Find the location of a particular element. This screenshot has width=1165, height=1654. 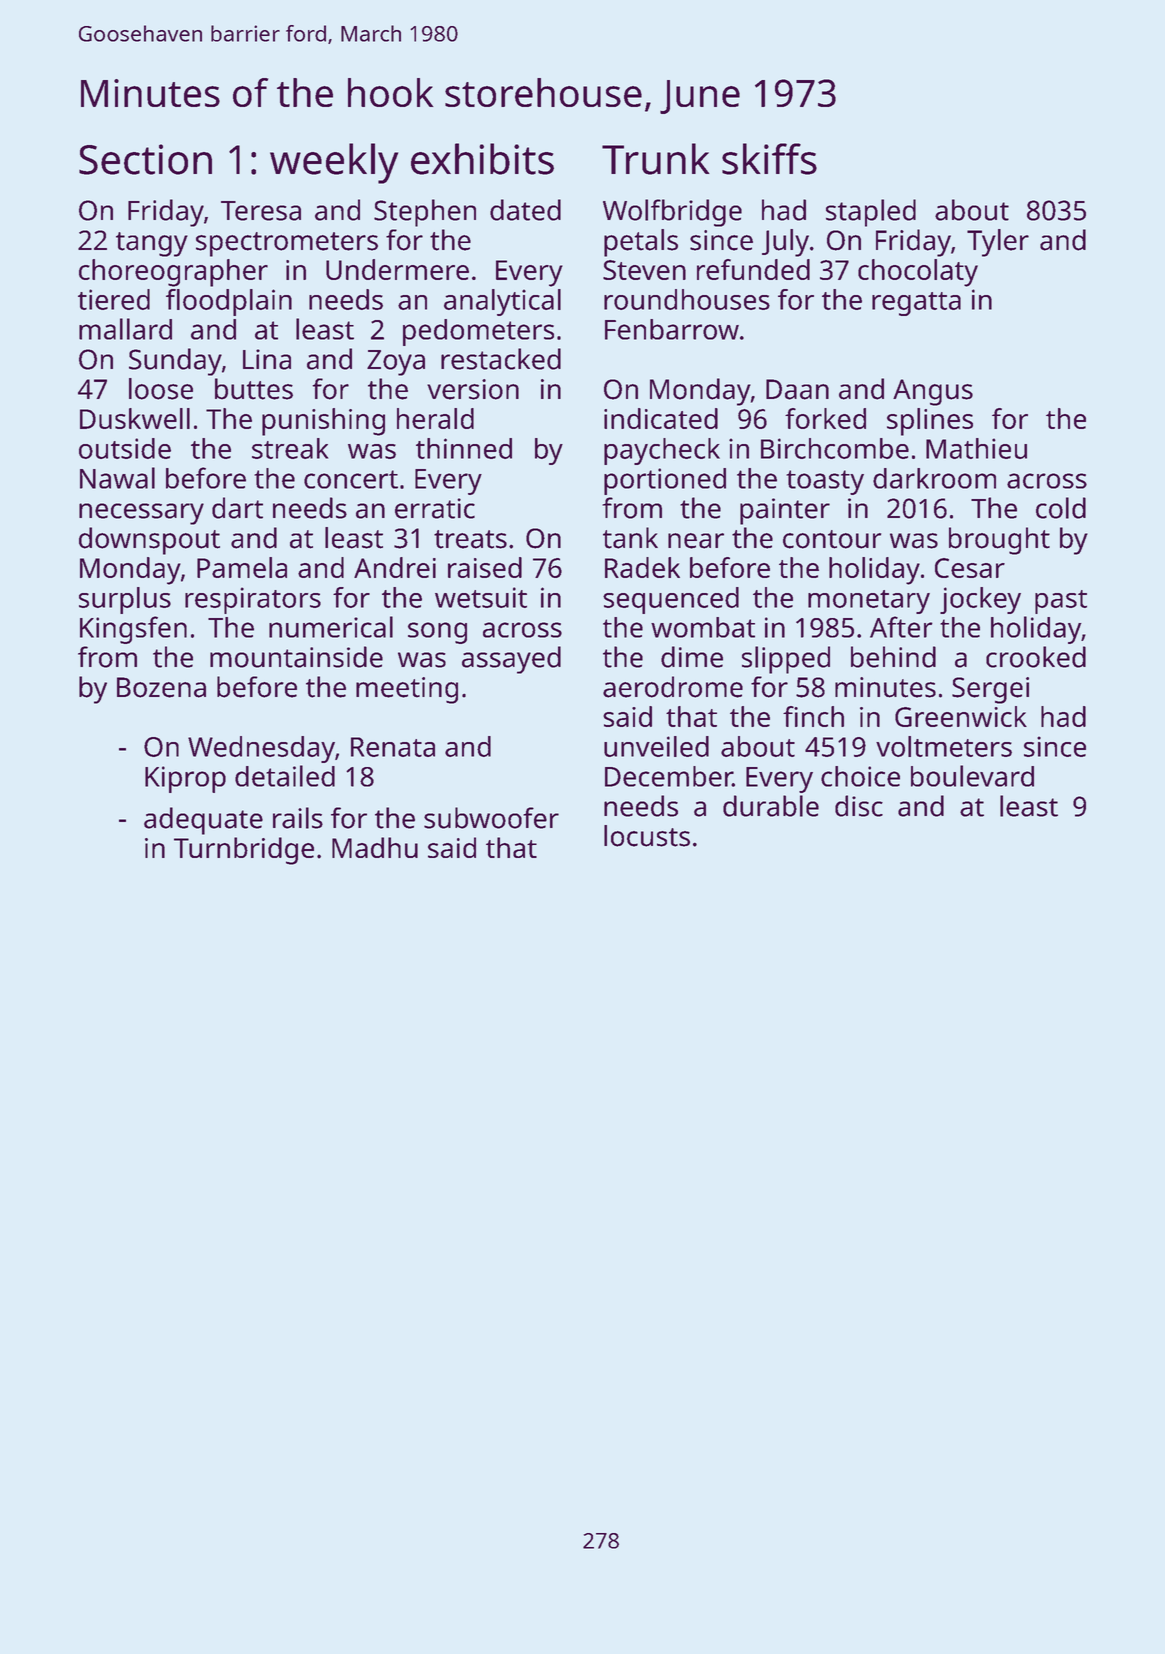

detailed is located at coordinates (285, 776).
